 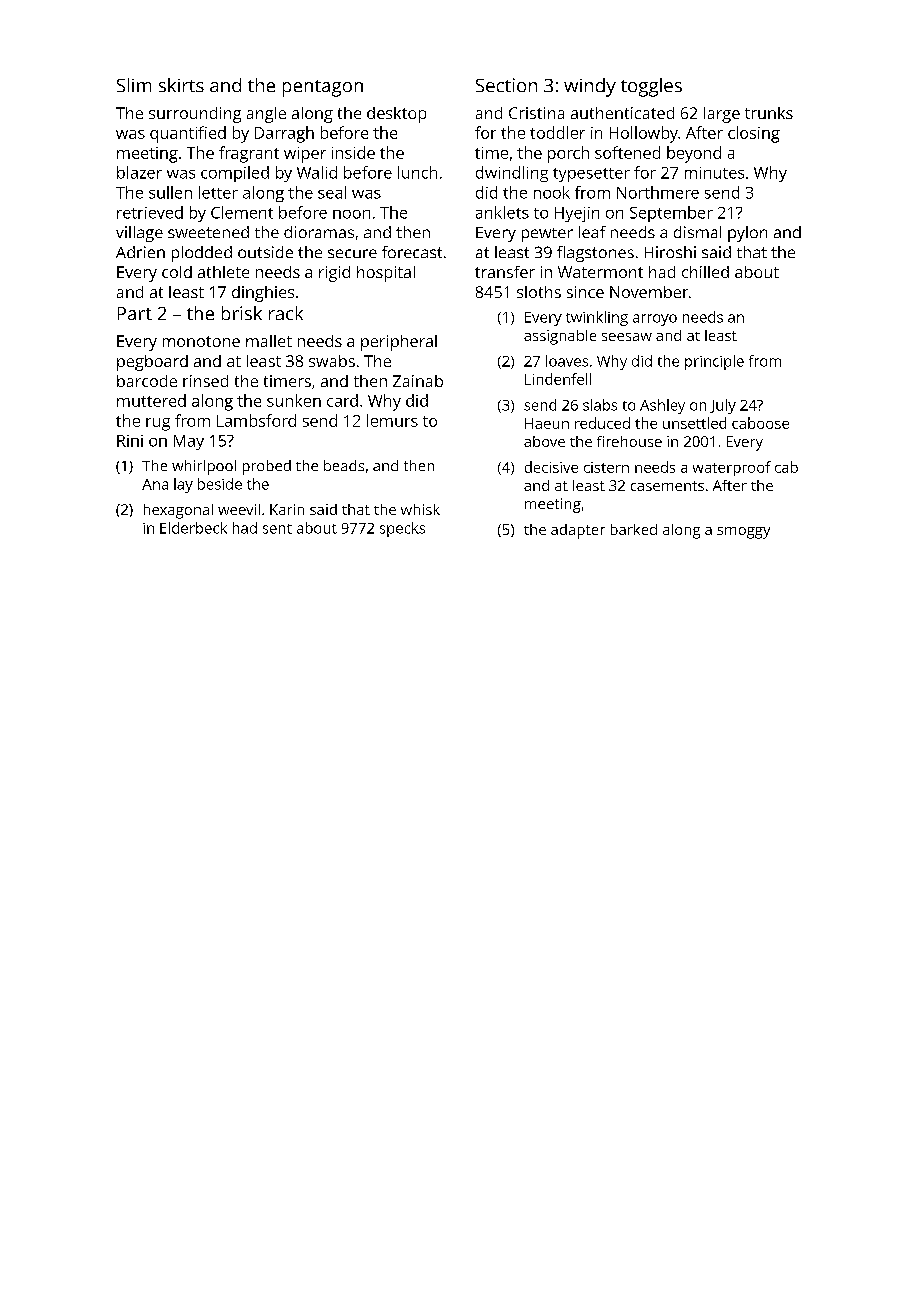 What do you see at coordinates (323, 88) in the screenshot?
I see `pentagon` at bounding box center [323, 88].
